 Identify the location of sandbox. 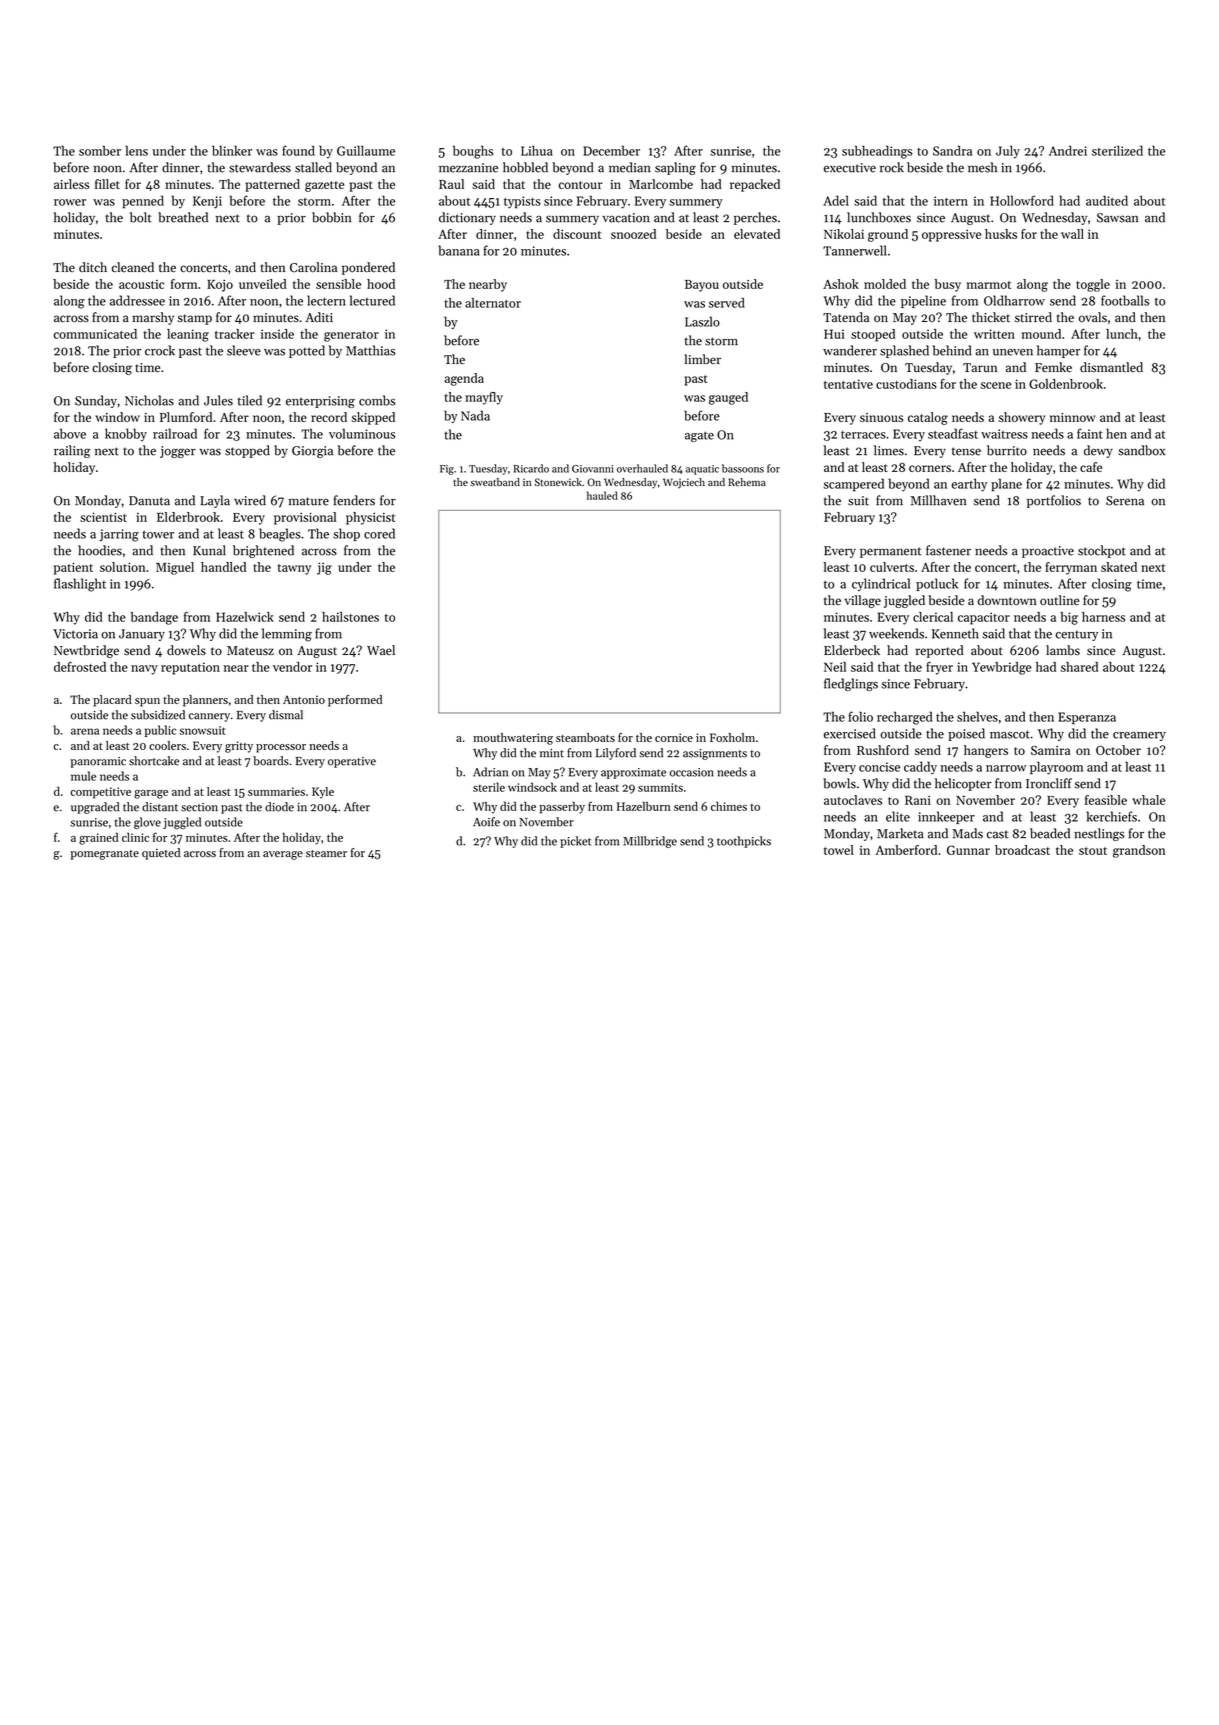
(1141, 450).
